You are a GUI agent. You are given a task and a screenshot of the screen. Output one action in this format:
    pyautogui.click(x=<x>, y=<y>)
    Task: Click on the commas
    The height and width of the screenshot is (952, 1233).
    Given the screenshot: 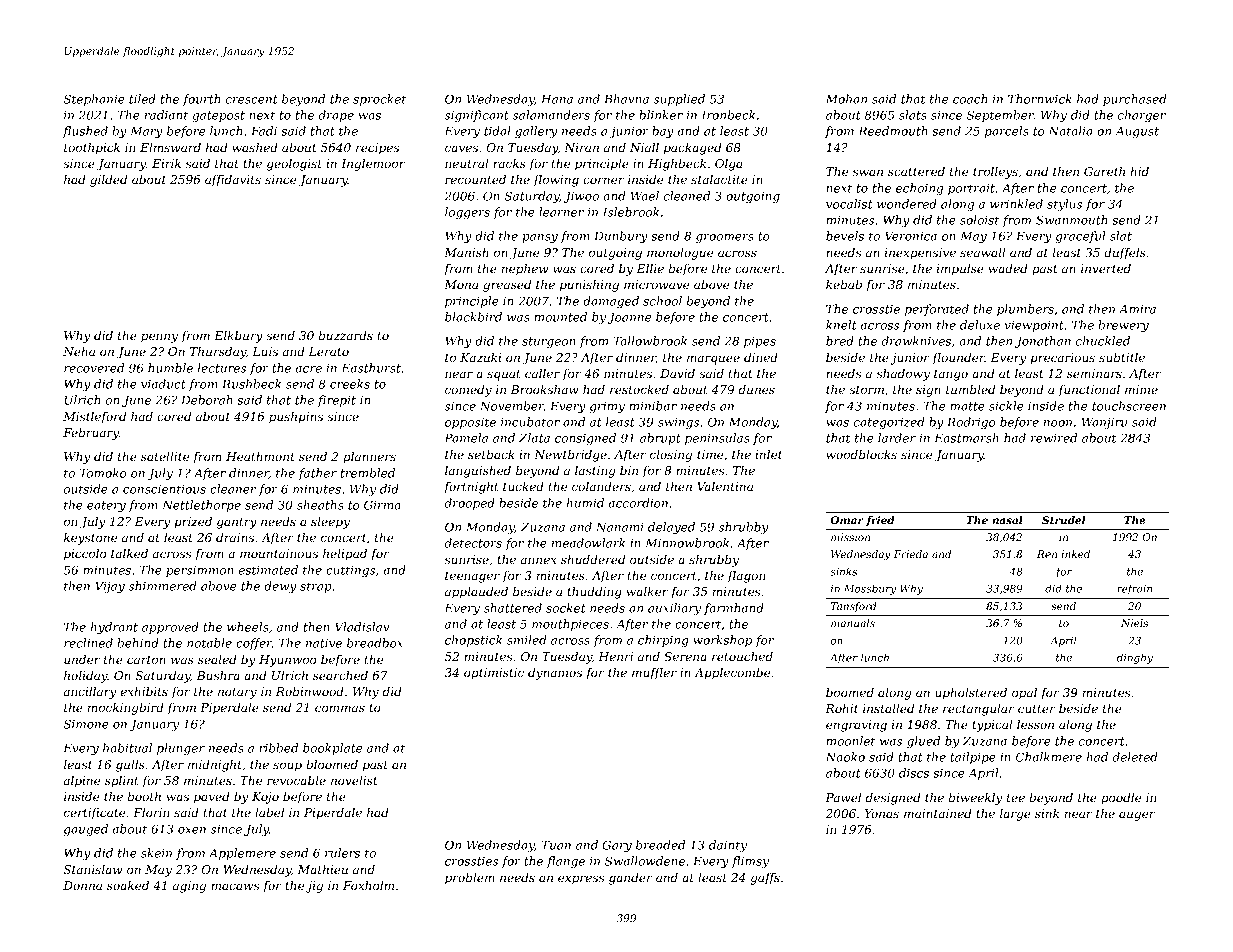 What is the action you would take?
    pyautogui.click(x=340, y=708)
